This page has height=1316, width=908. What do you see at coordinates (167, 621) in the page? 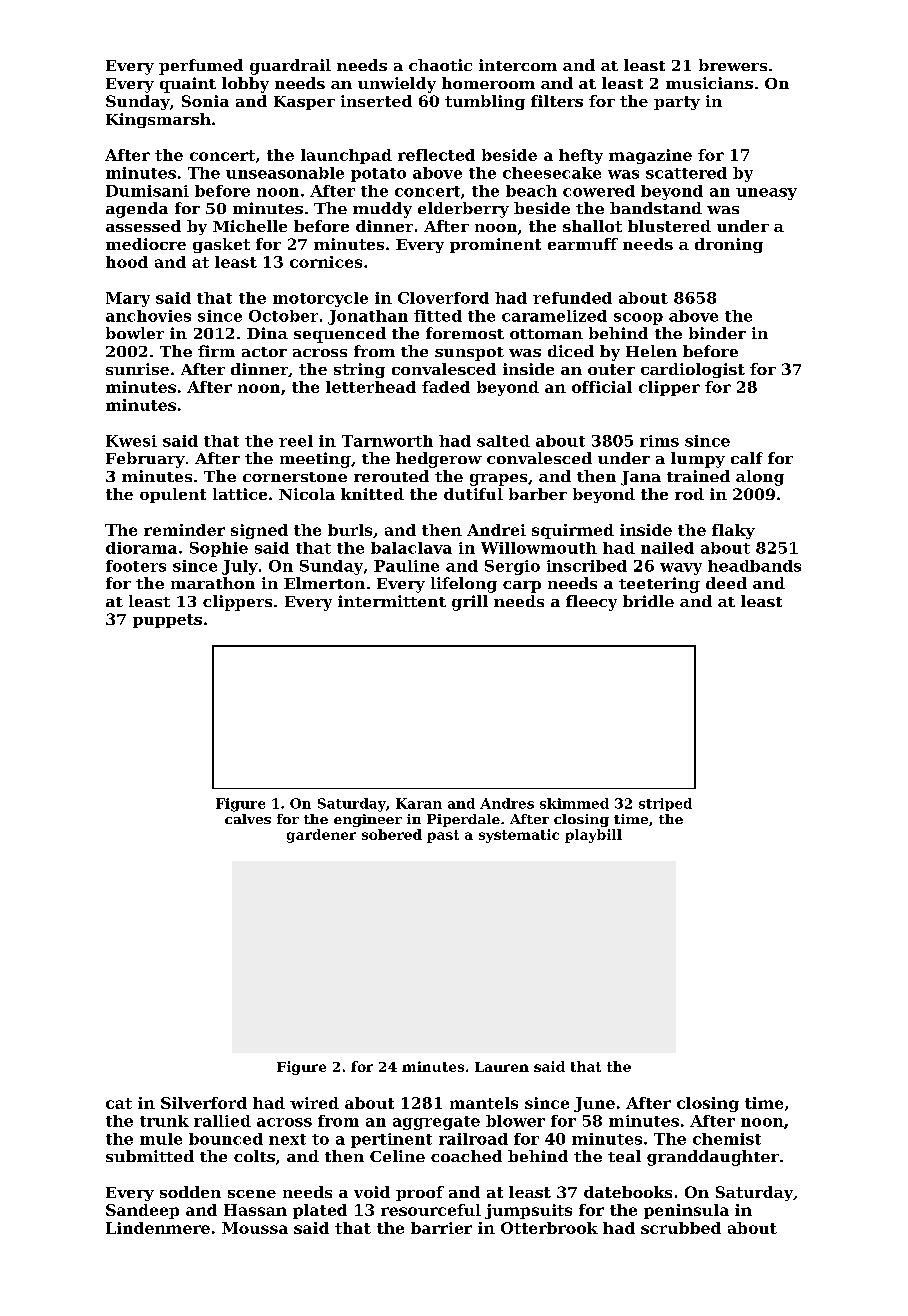
I see `puppets` at bounding box center [167, 621].
